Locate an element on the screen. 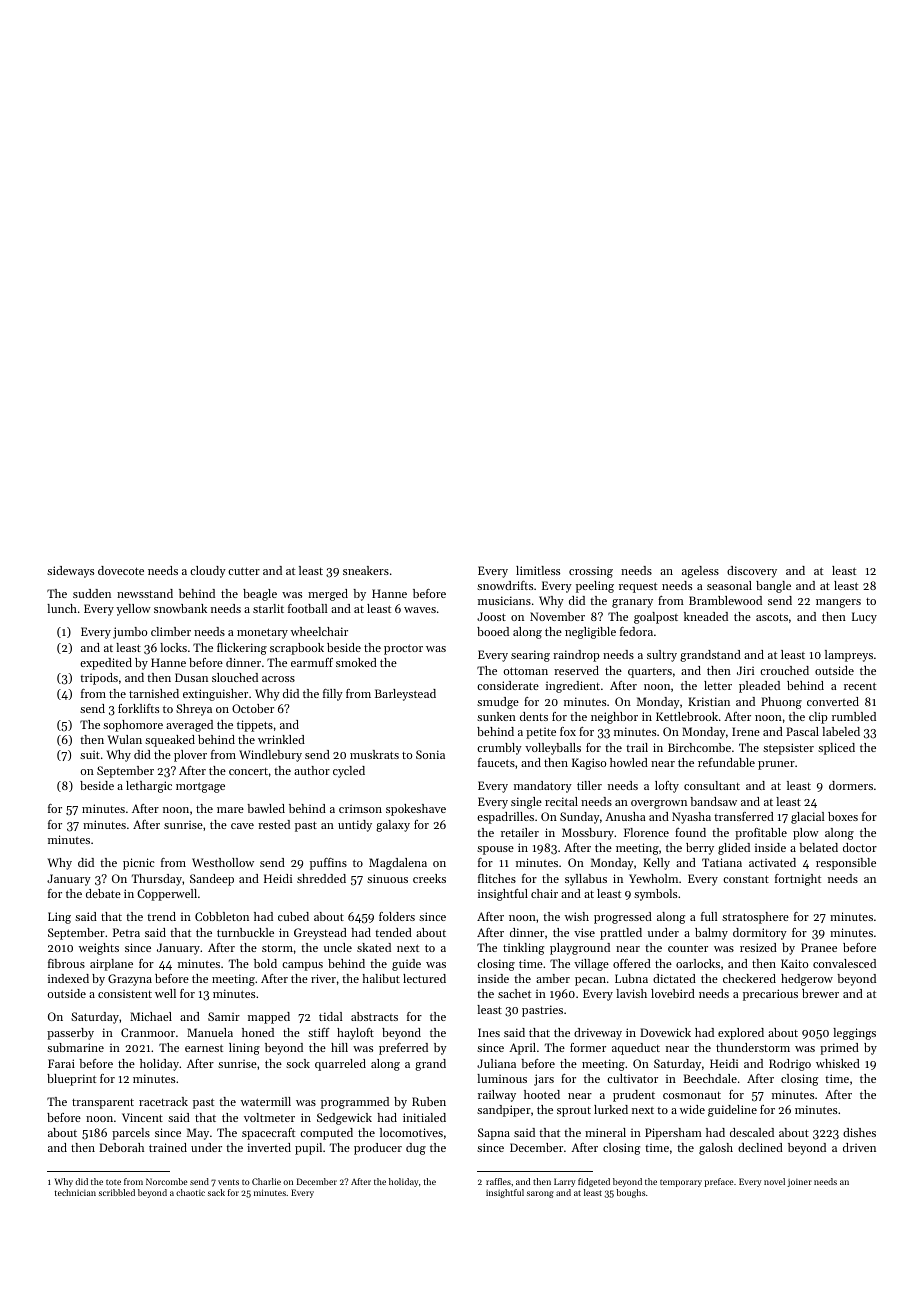 The image size is (924, 1308). picnic is located at coordinates (139, 864).
